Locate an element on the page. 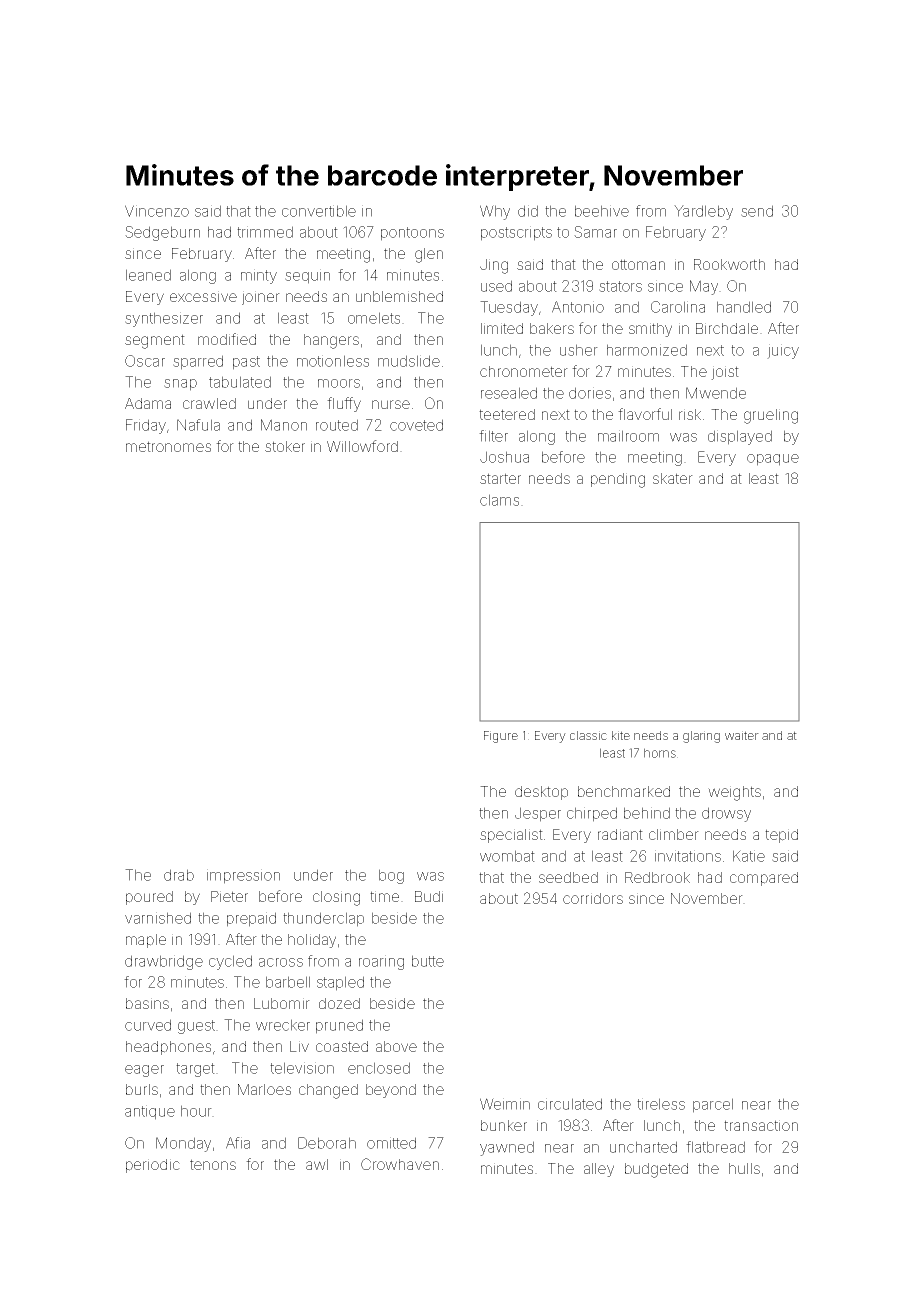  Liv is located at coordinates (299, 1046).
